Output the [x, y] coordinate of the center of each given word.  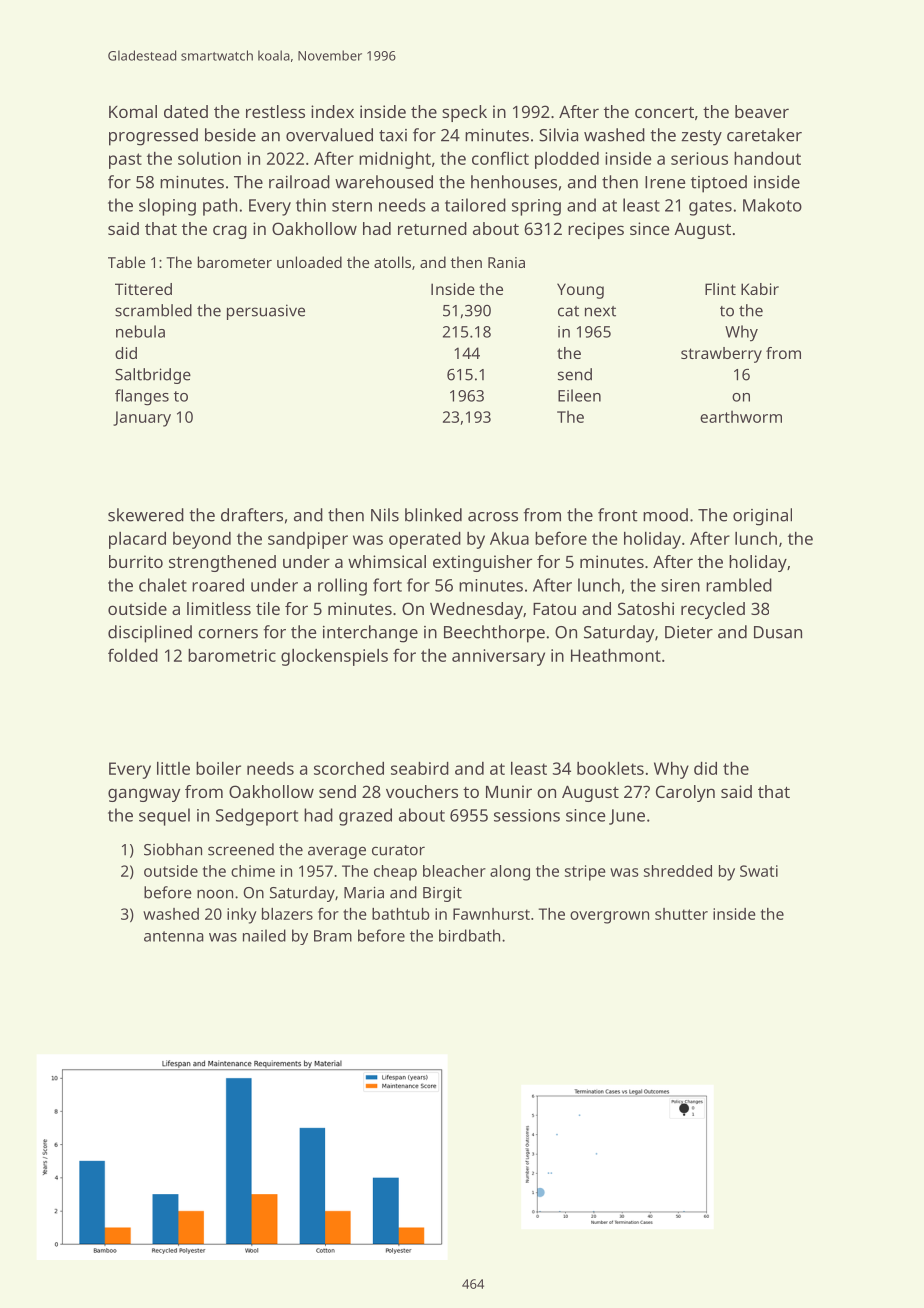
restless [275, 111]
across [493, 517]
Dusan [778, 632]
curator [398, 850]
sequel [164, 817]
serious [699, 158]
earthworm [741, 417]
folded [133, 655]
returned [432, 228]
